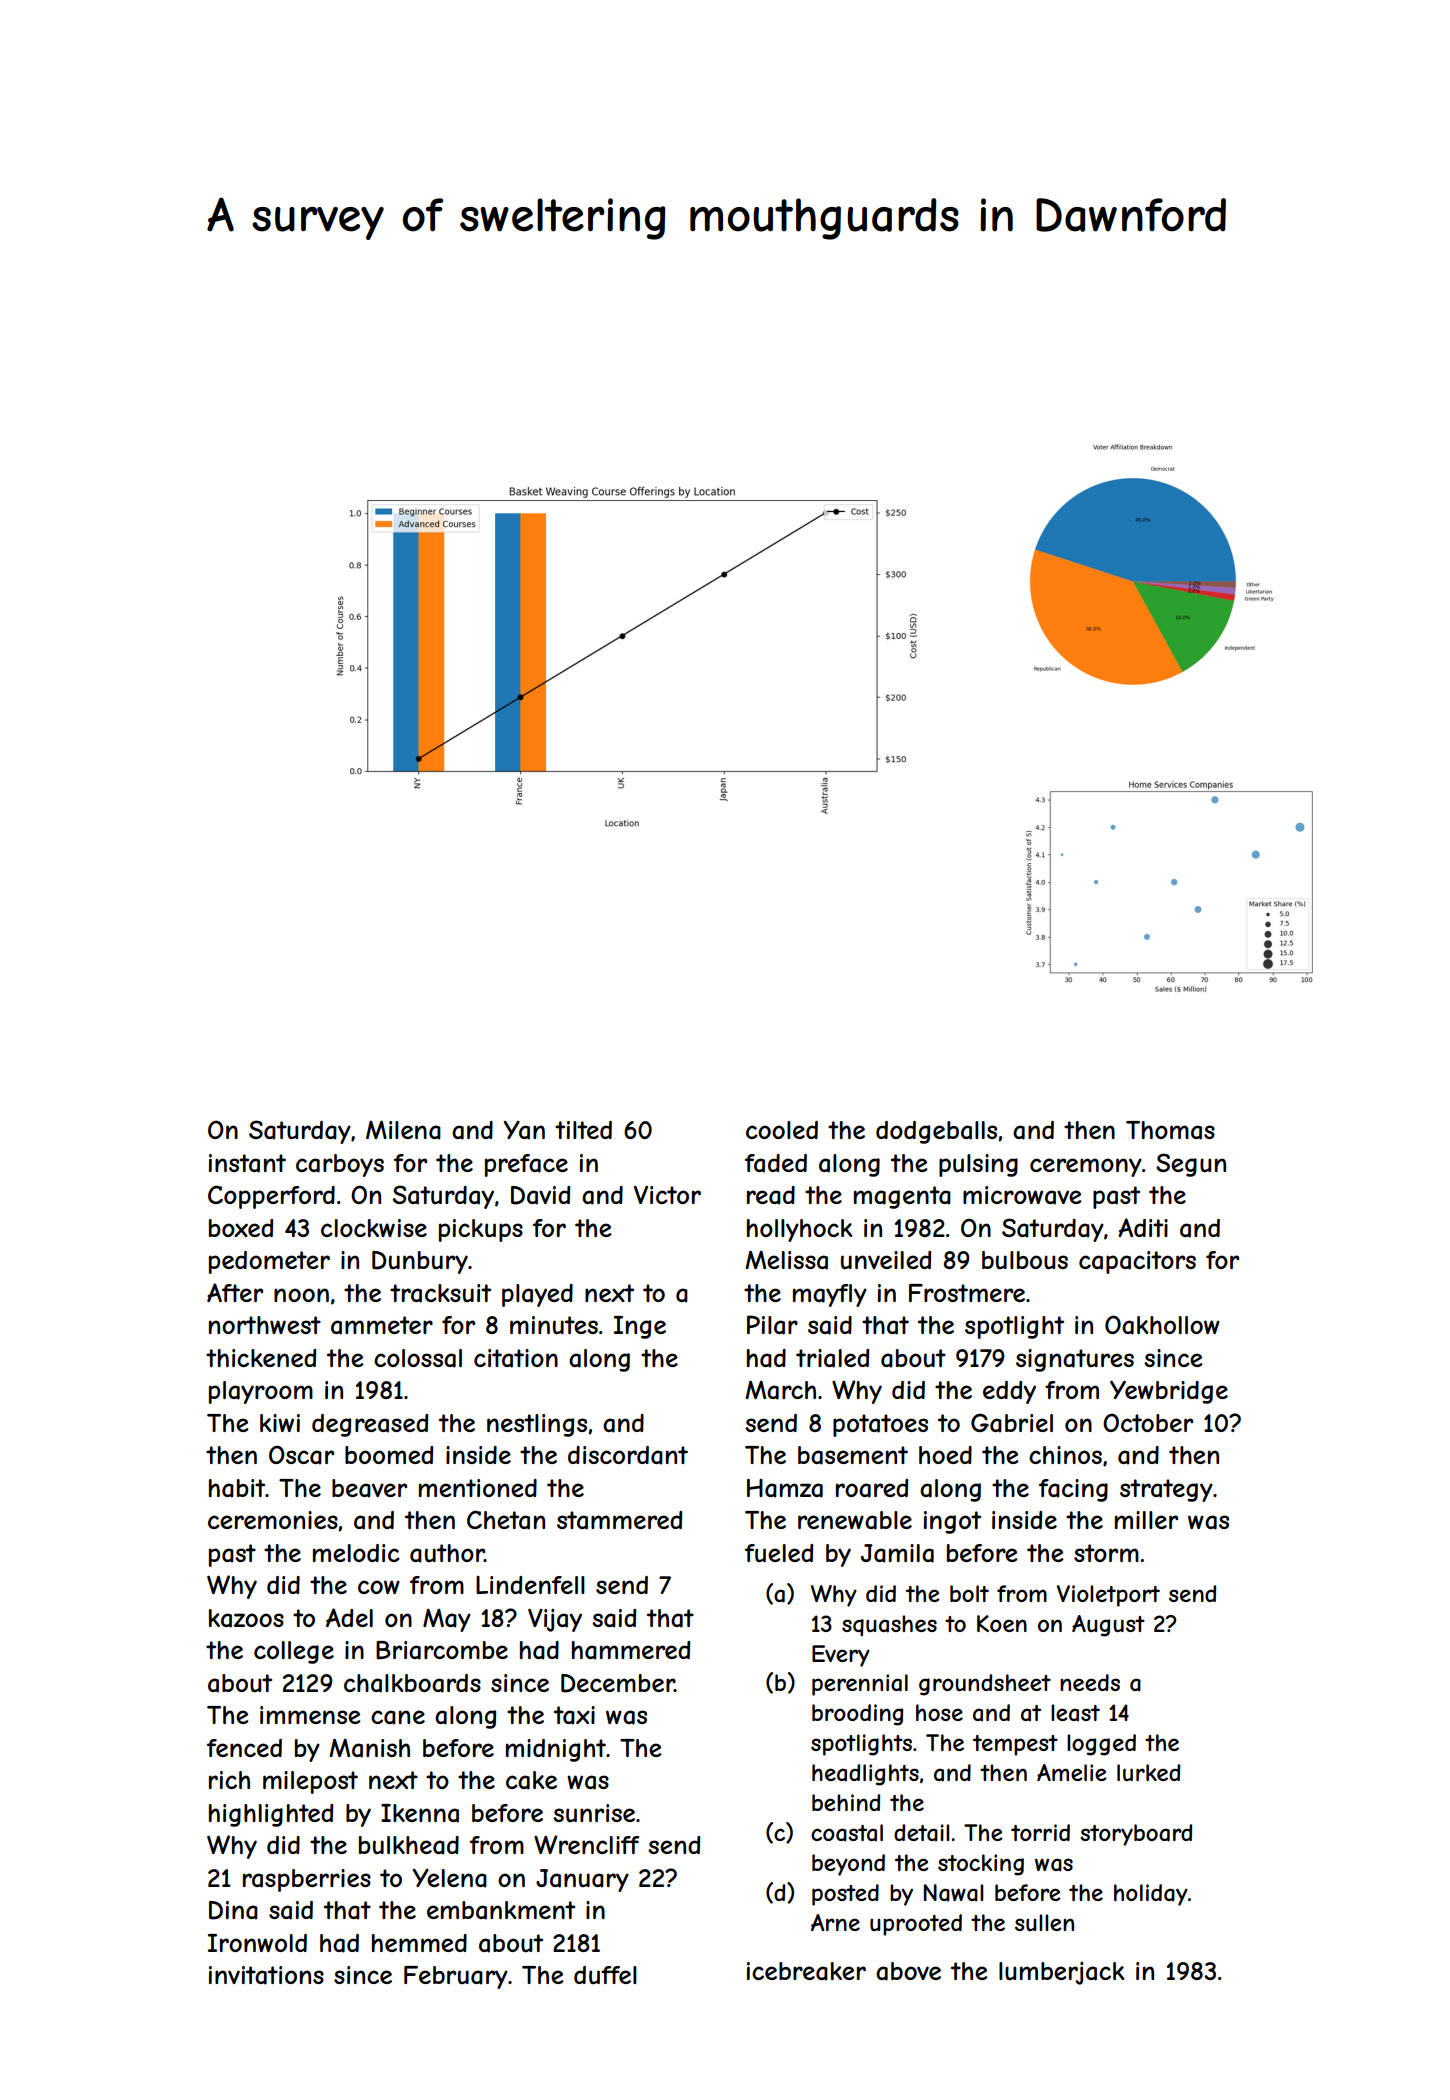 The height and width of the document is (2100, 1450). What do you see at coordinates (1170, 1130) in the document?
I see `Thomas` at bounding box center [1170, 1130].
